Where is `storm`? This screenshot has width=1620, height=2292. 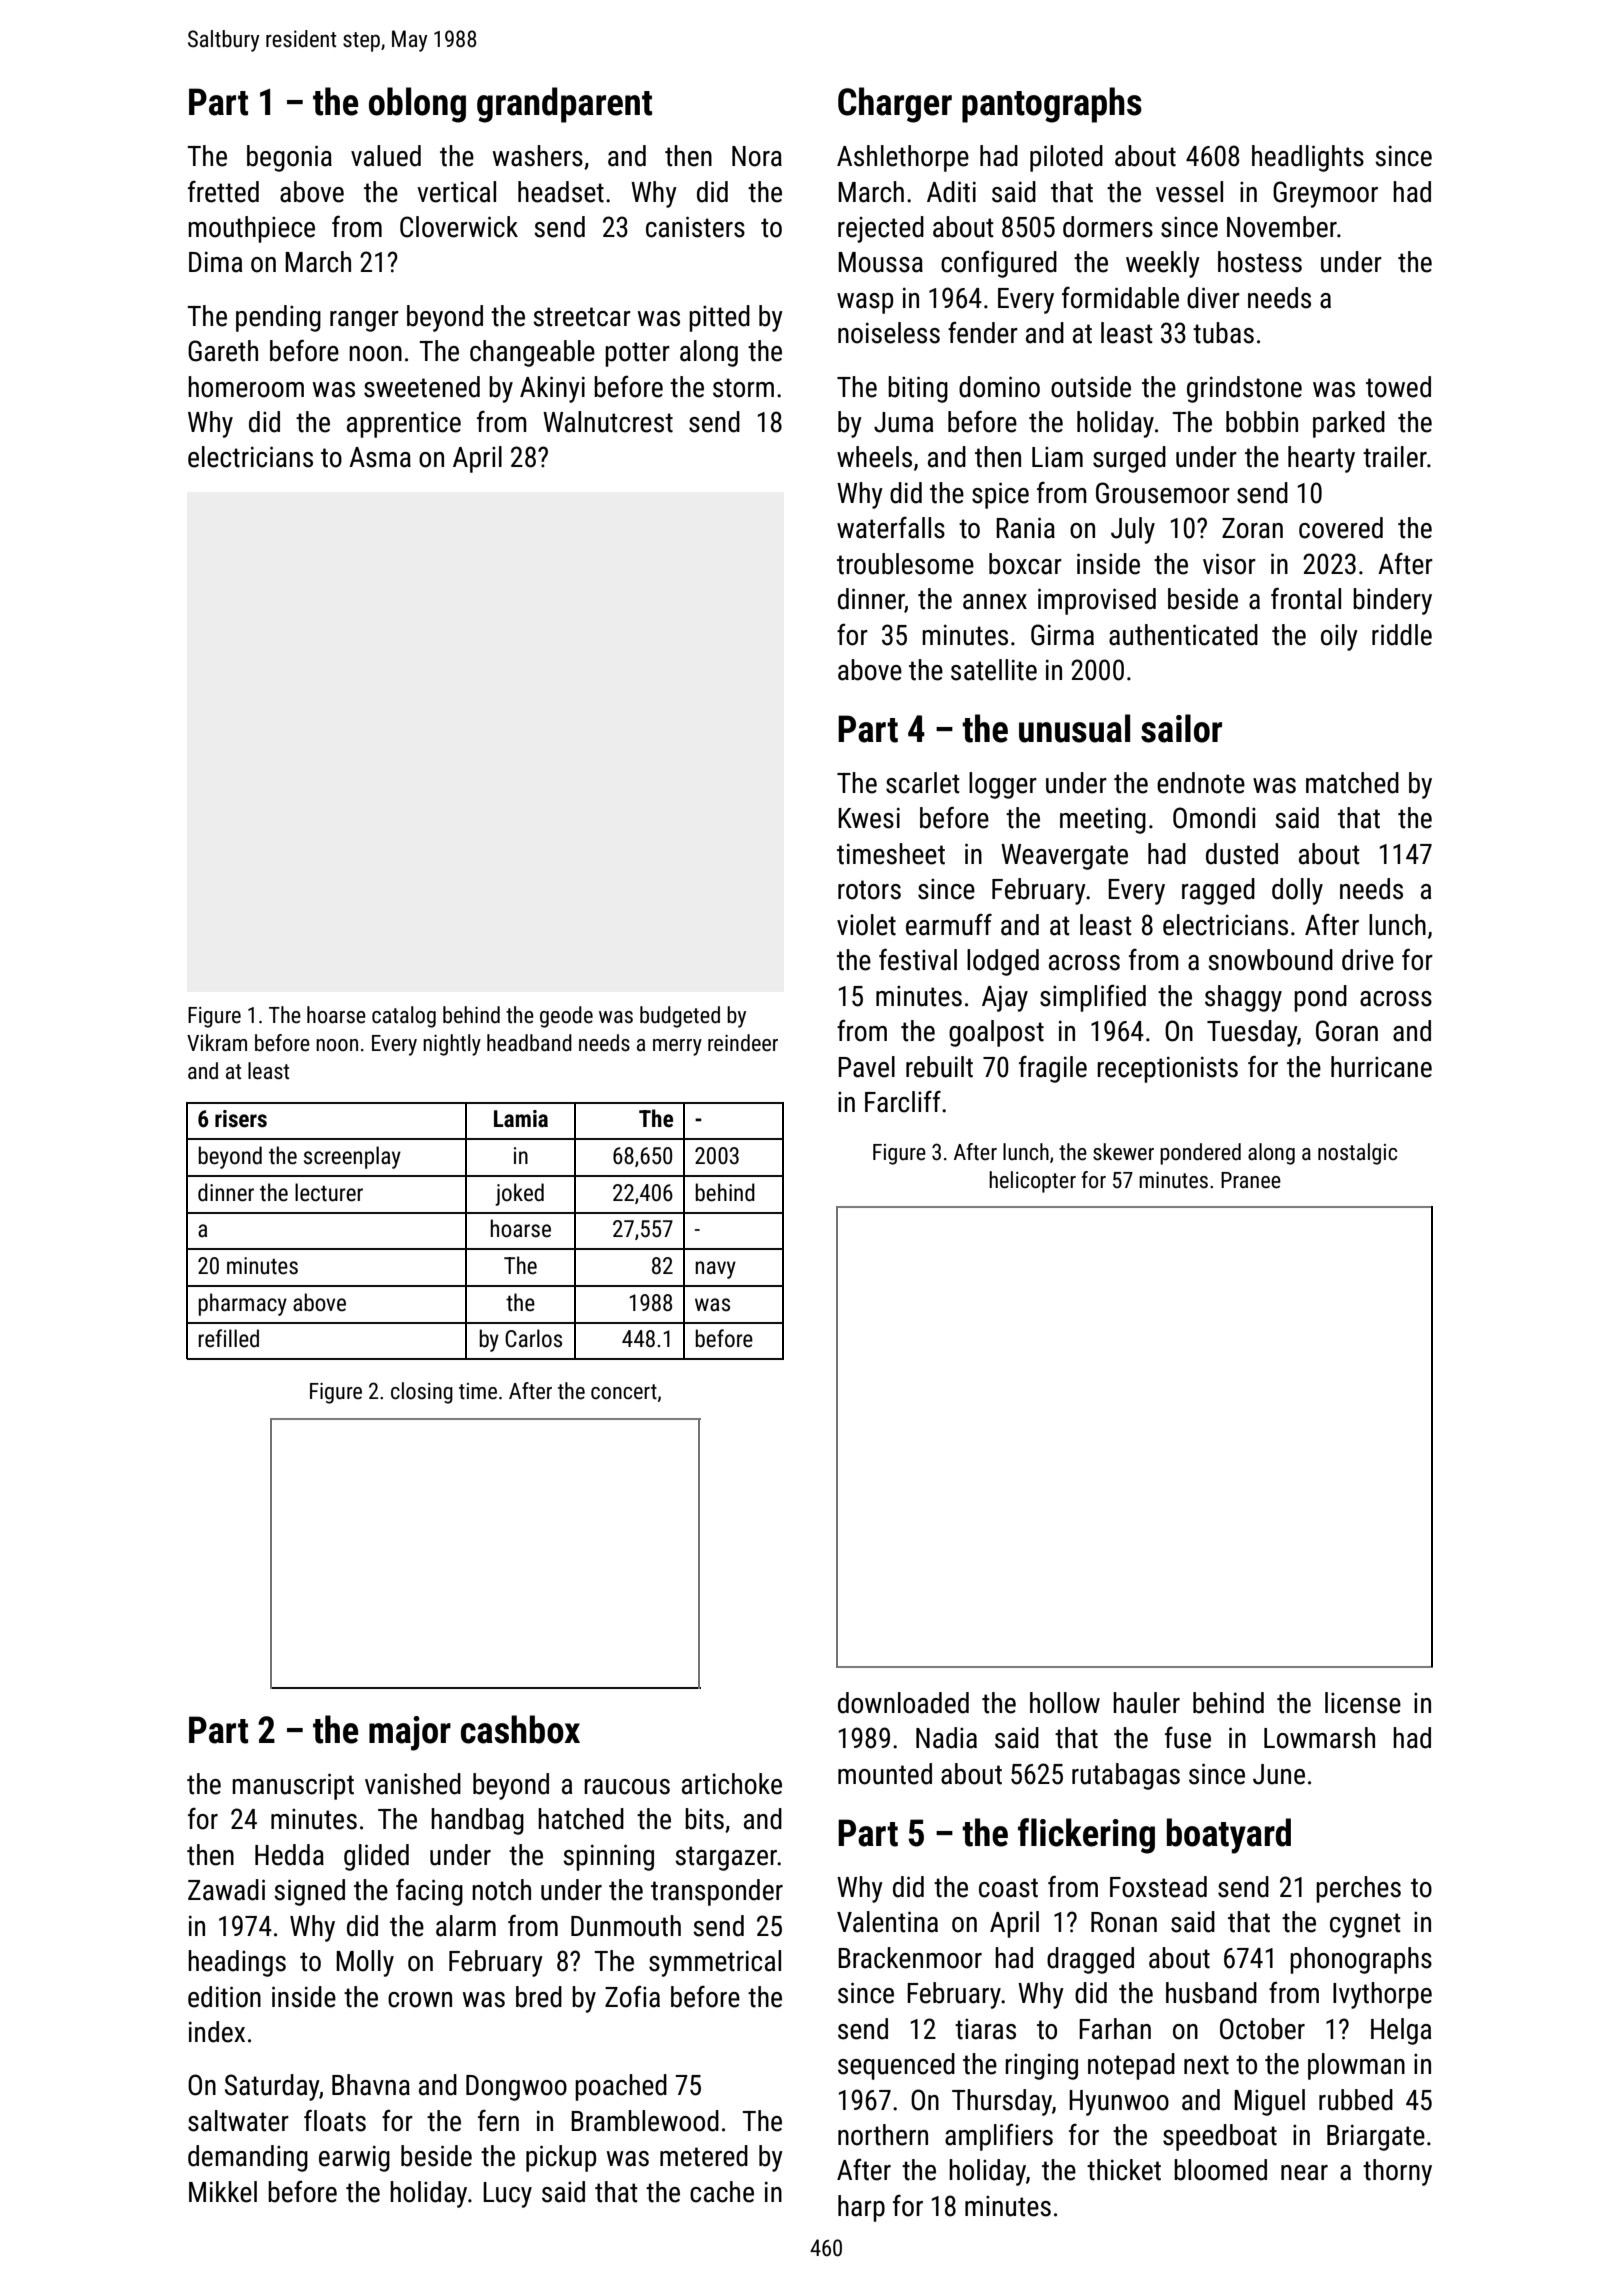
storm is located at coordinates (743, 388).
